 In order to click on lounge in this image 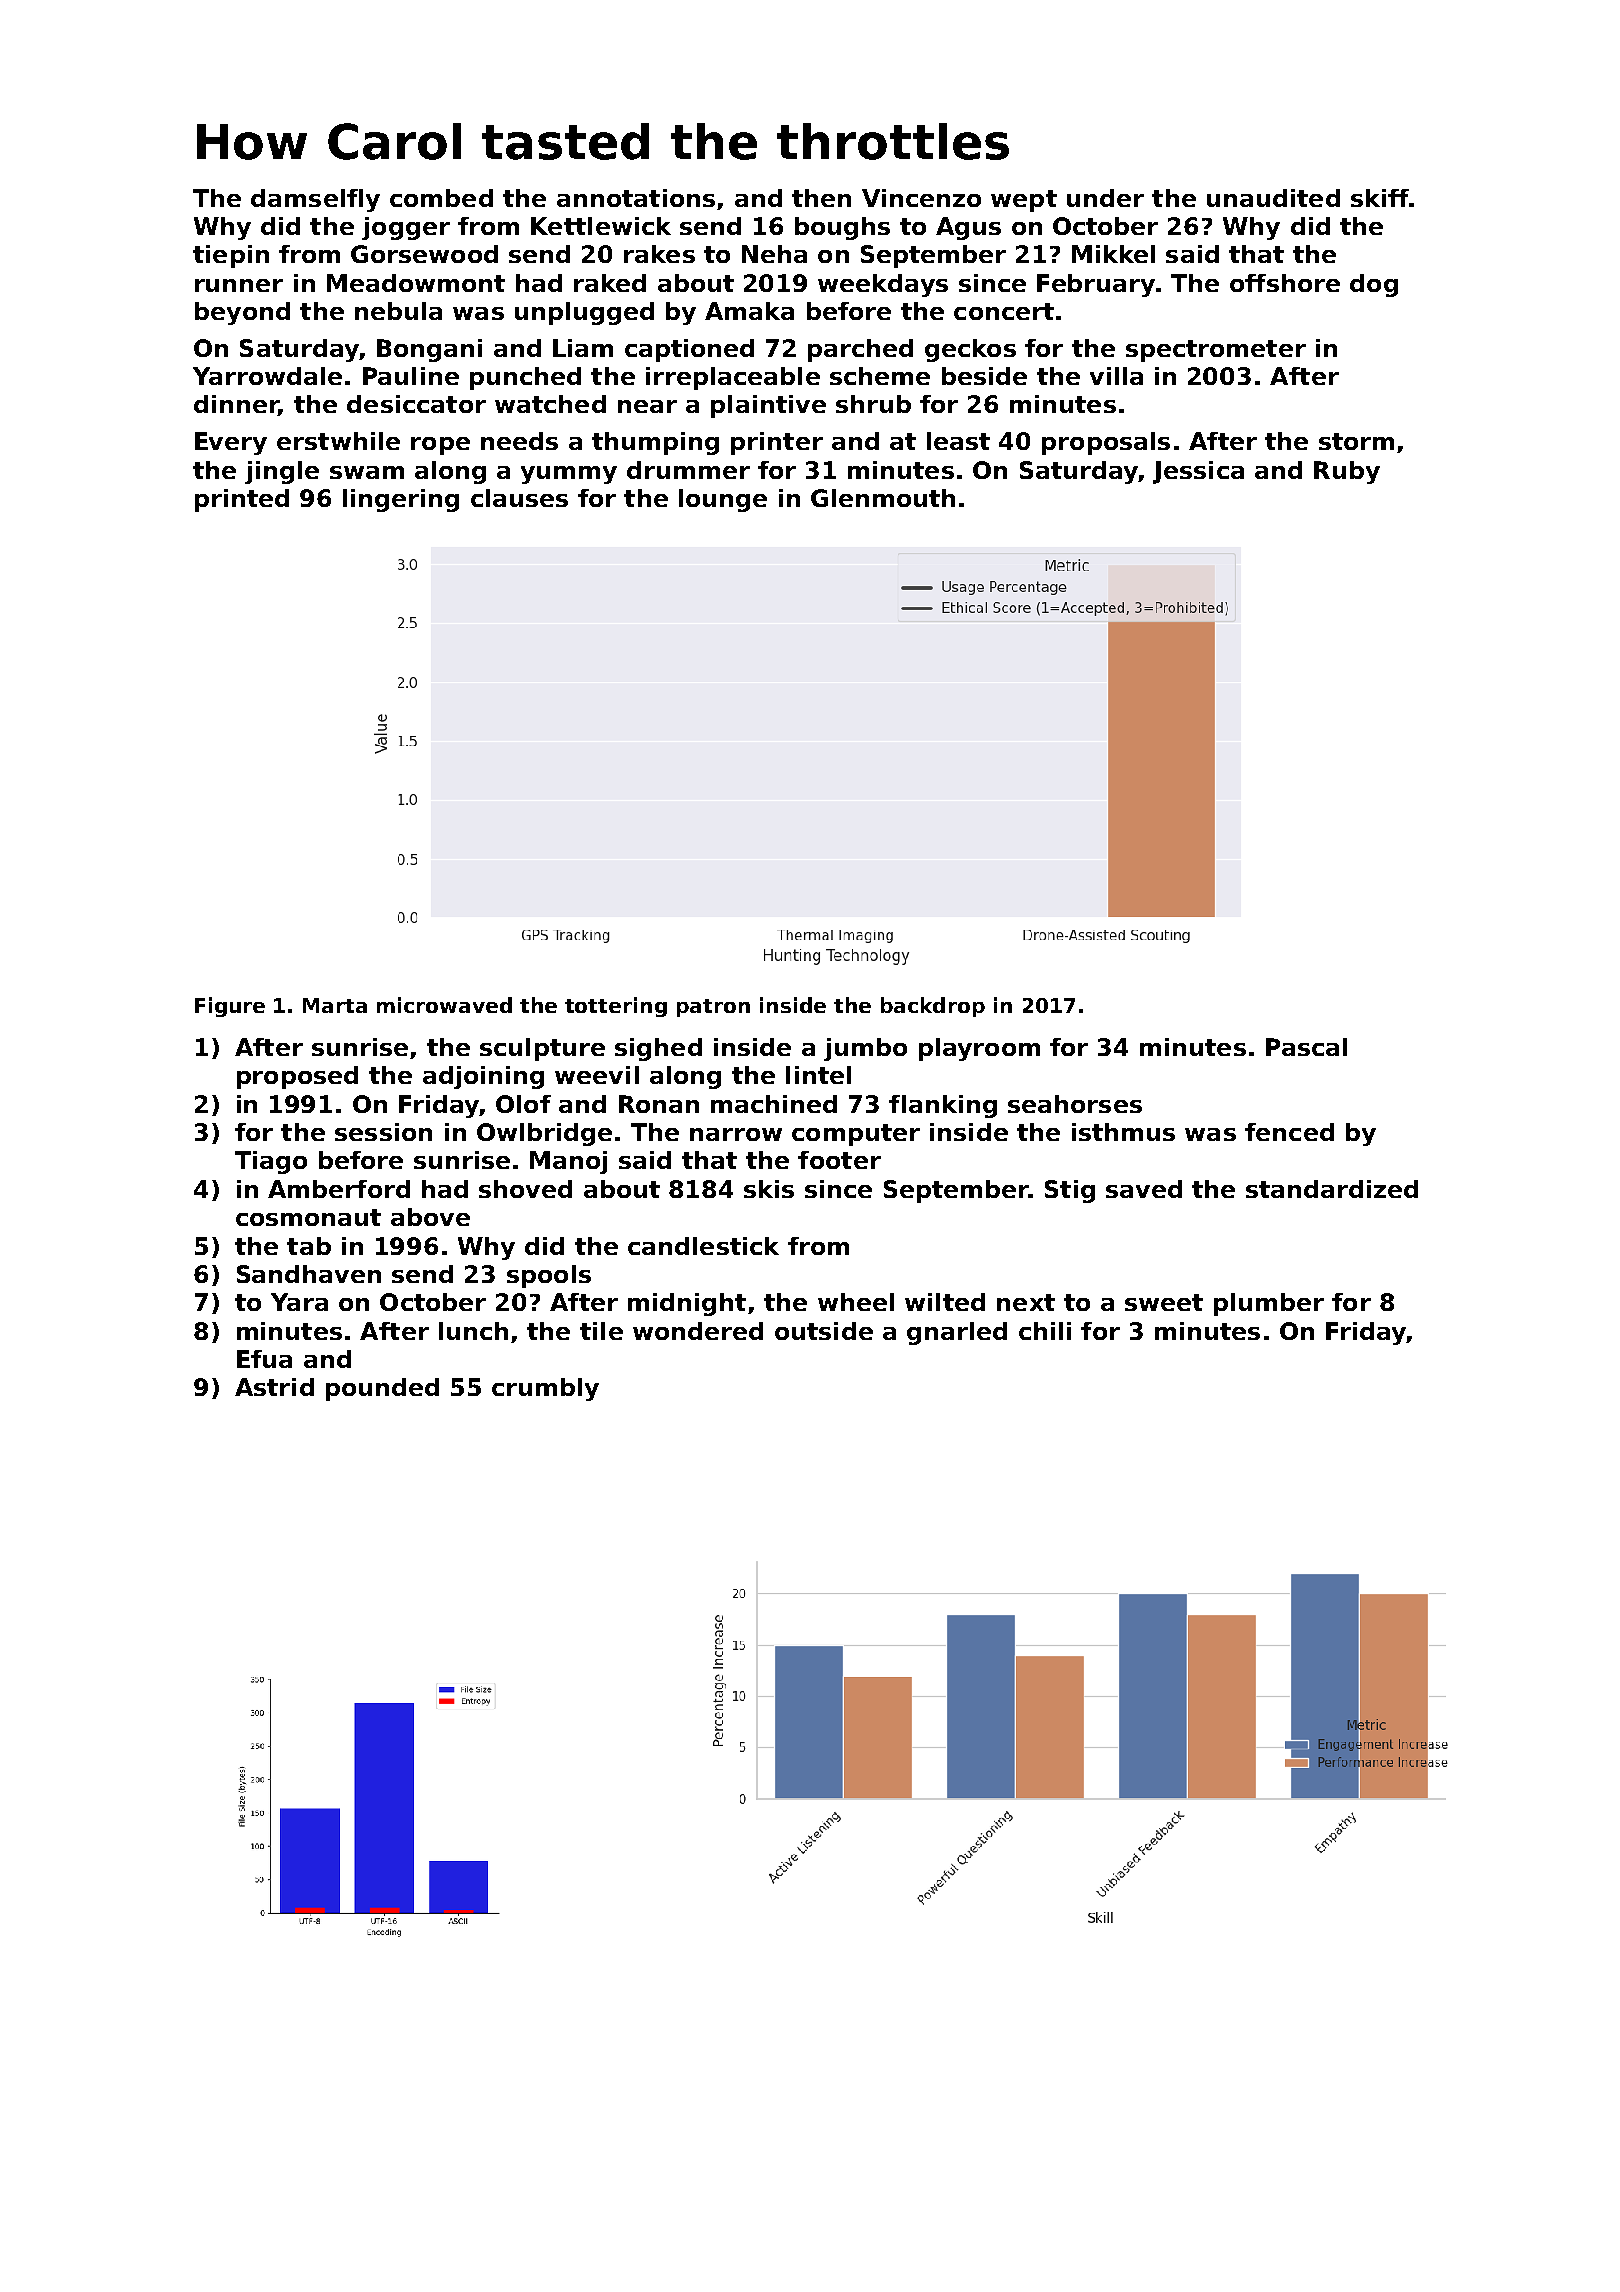, I will do `click(723, 500)`.
